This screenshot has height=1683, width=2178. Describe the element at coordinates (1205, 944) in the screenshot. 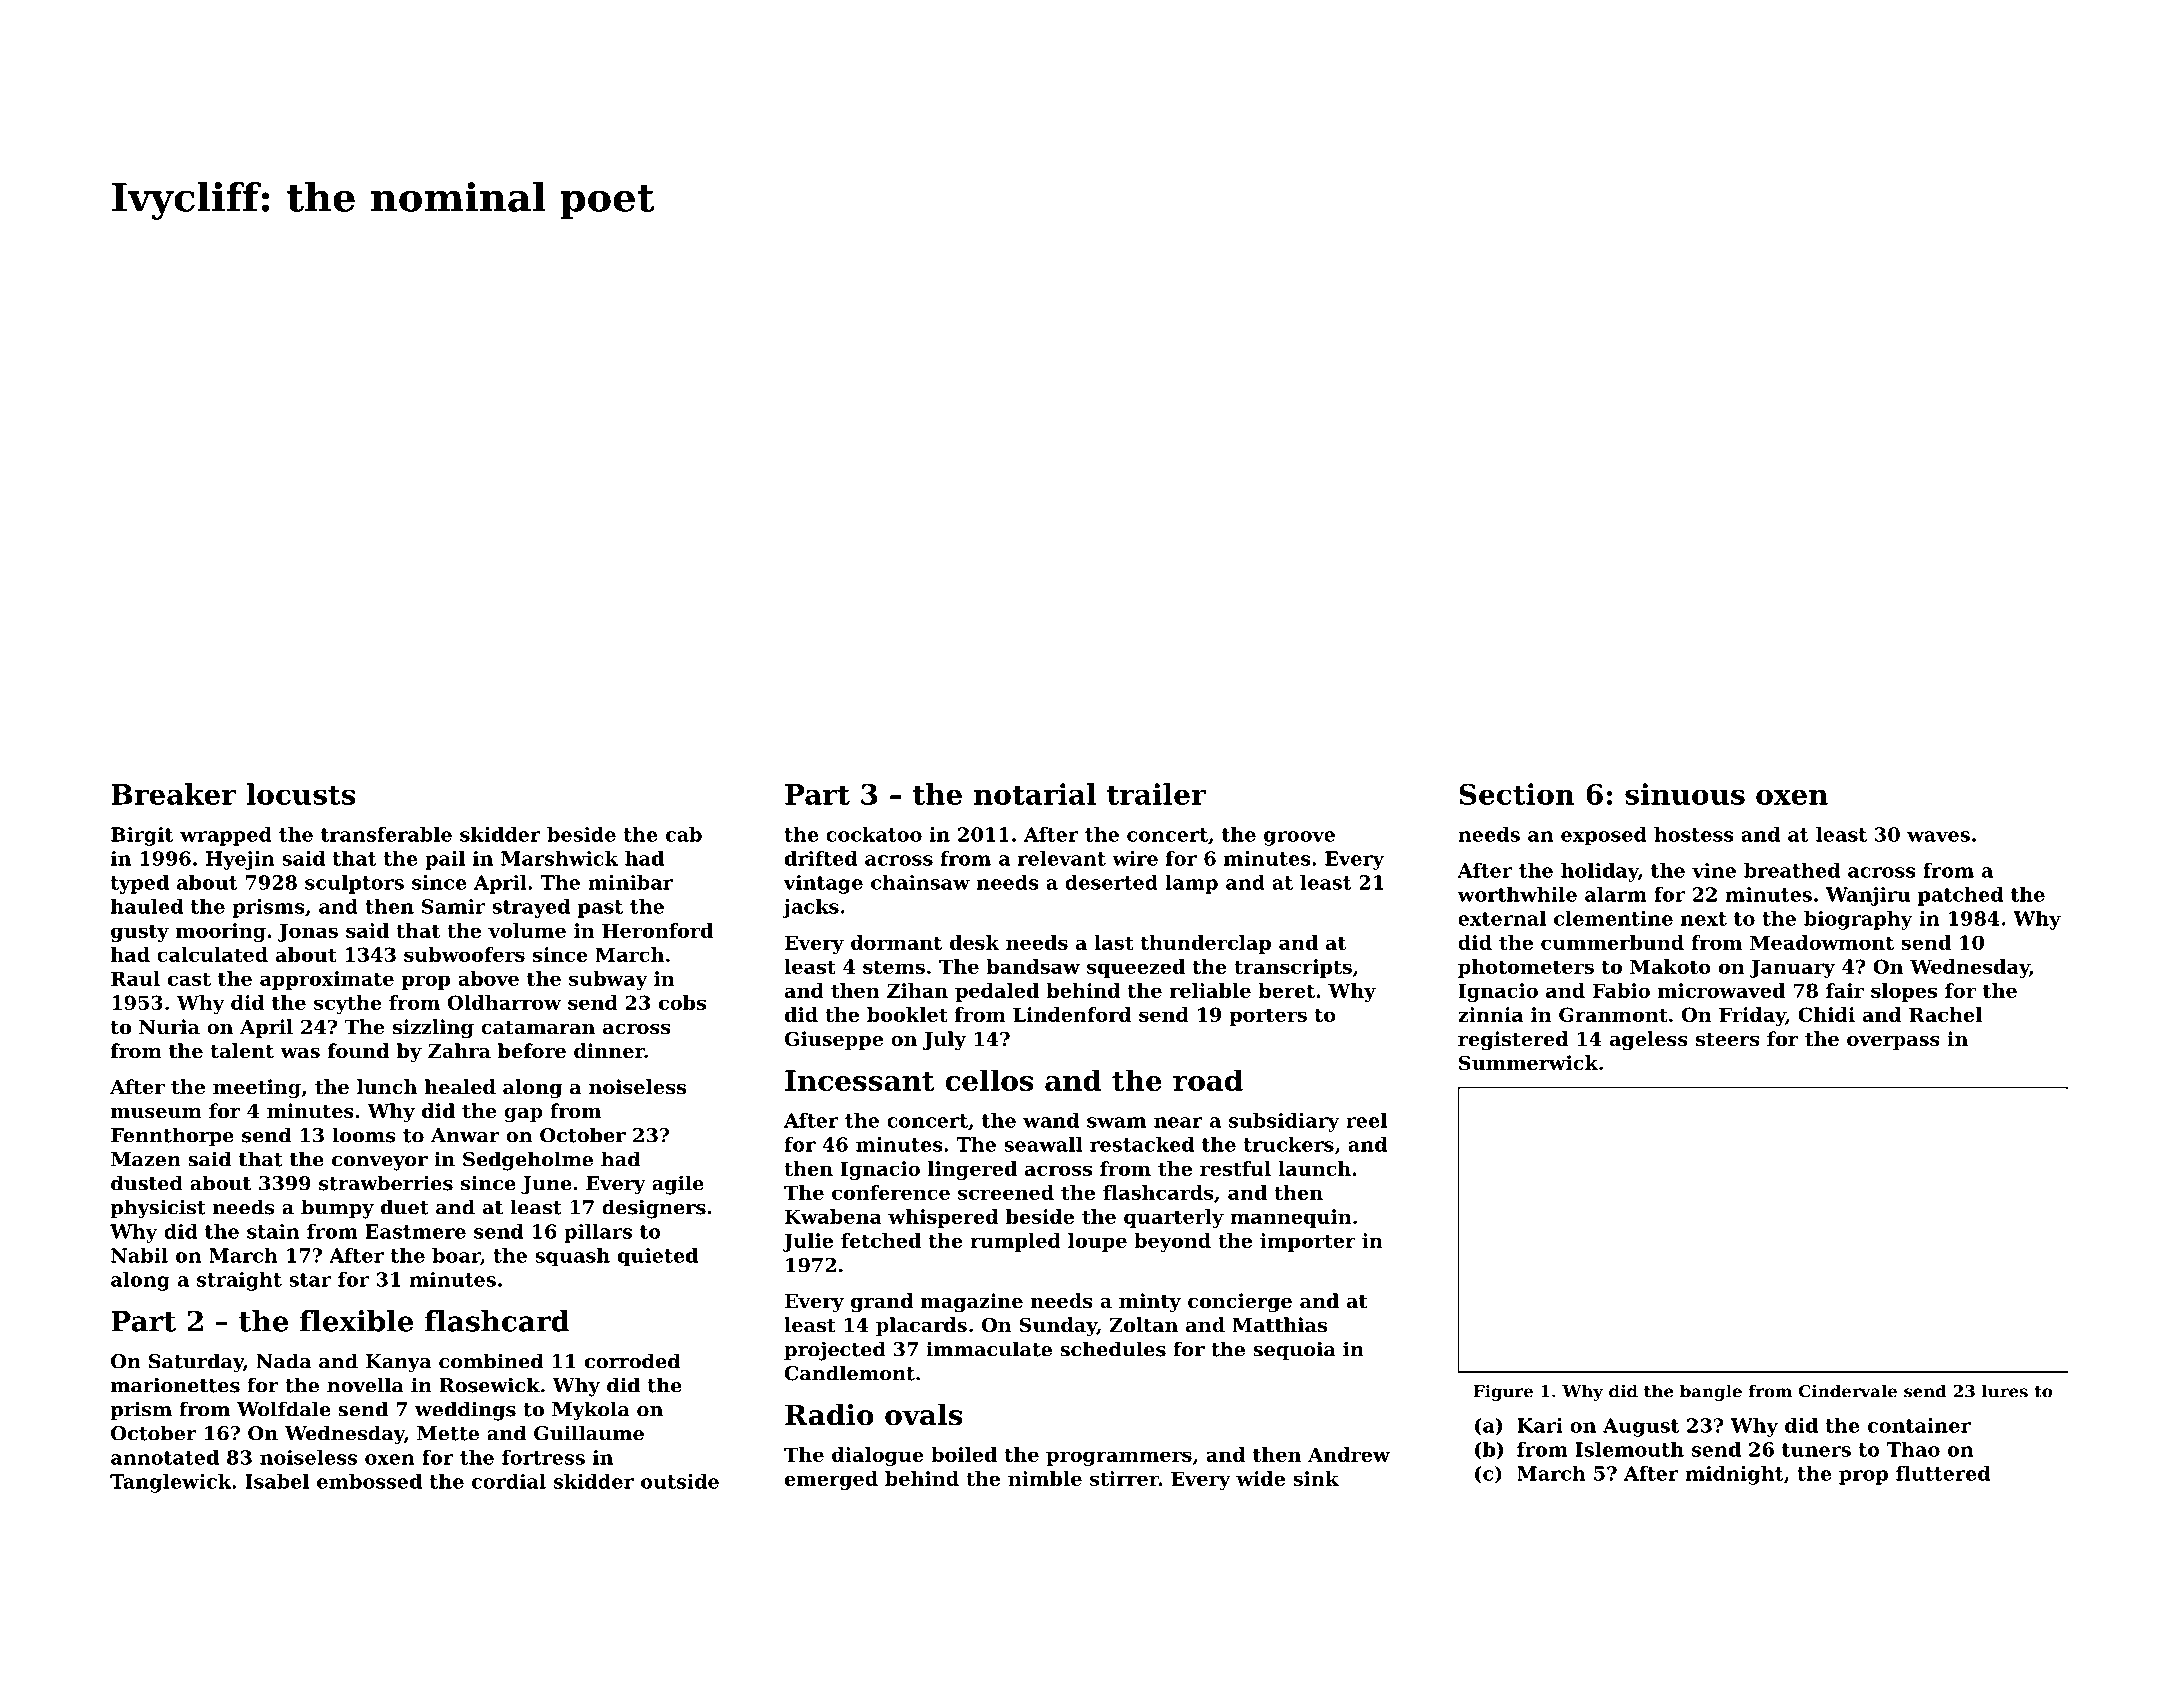

I see `thunderclap` at that location.
